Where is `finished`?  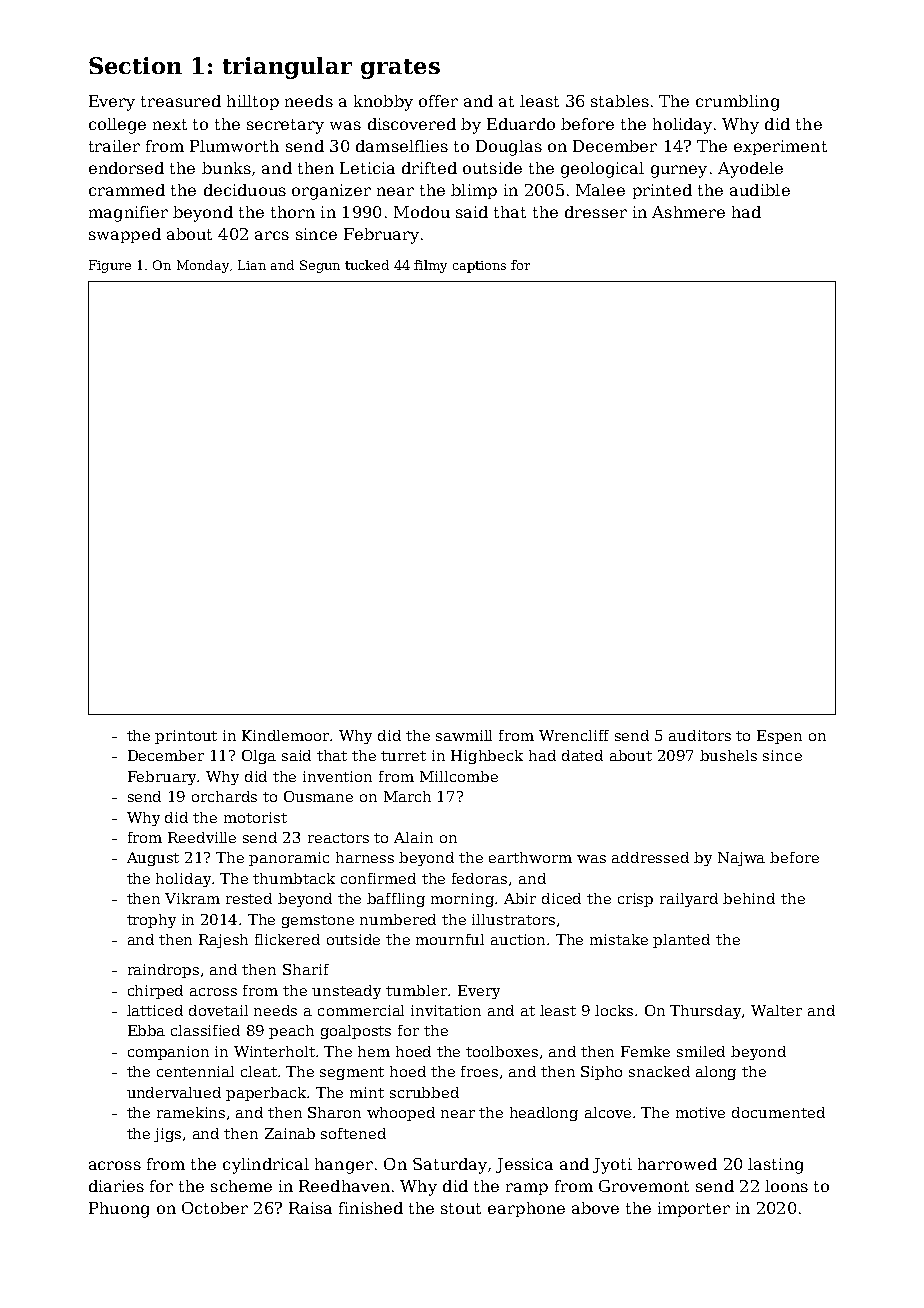 finished is located at coordinates (371, 1208).
